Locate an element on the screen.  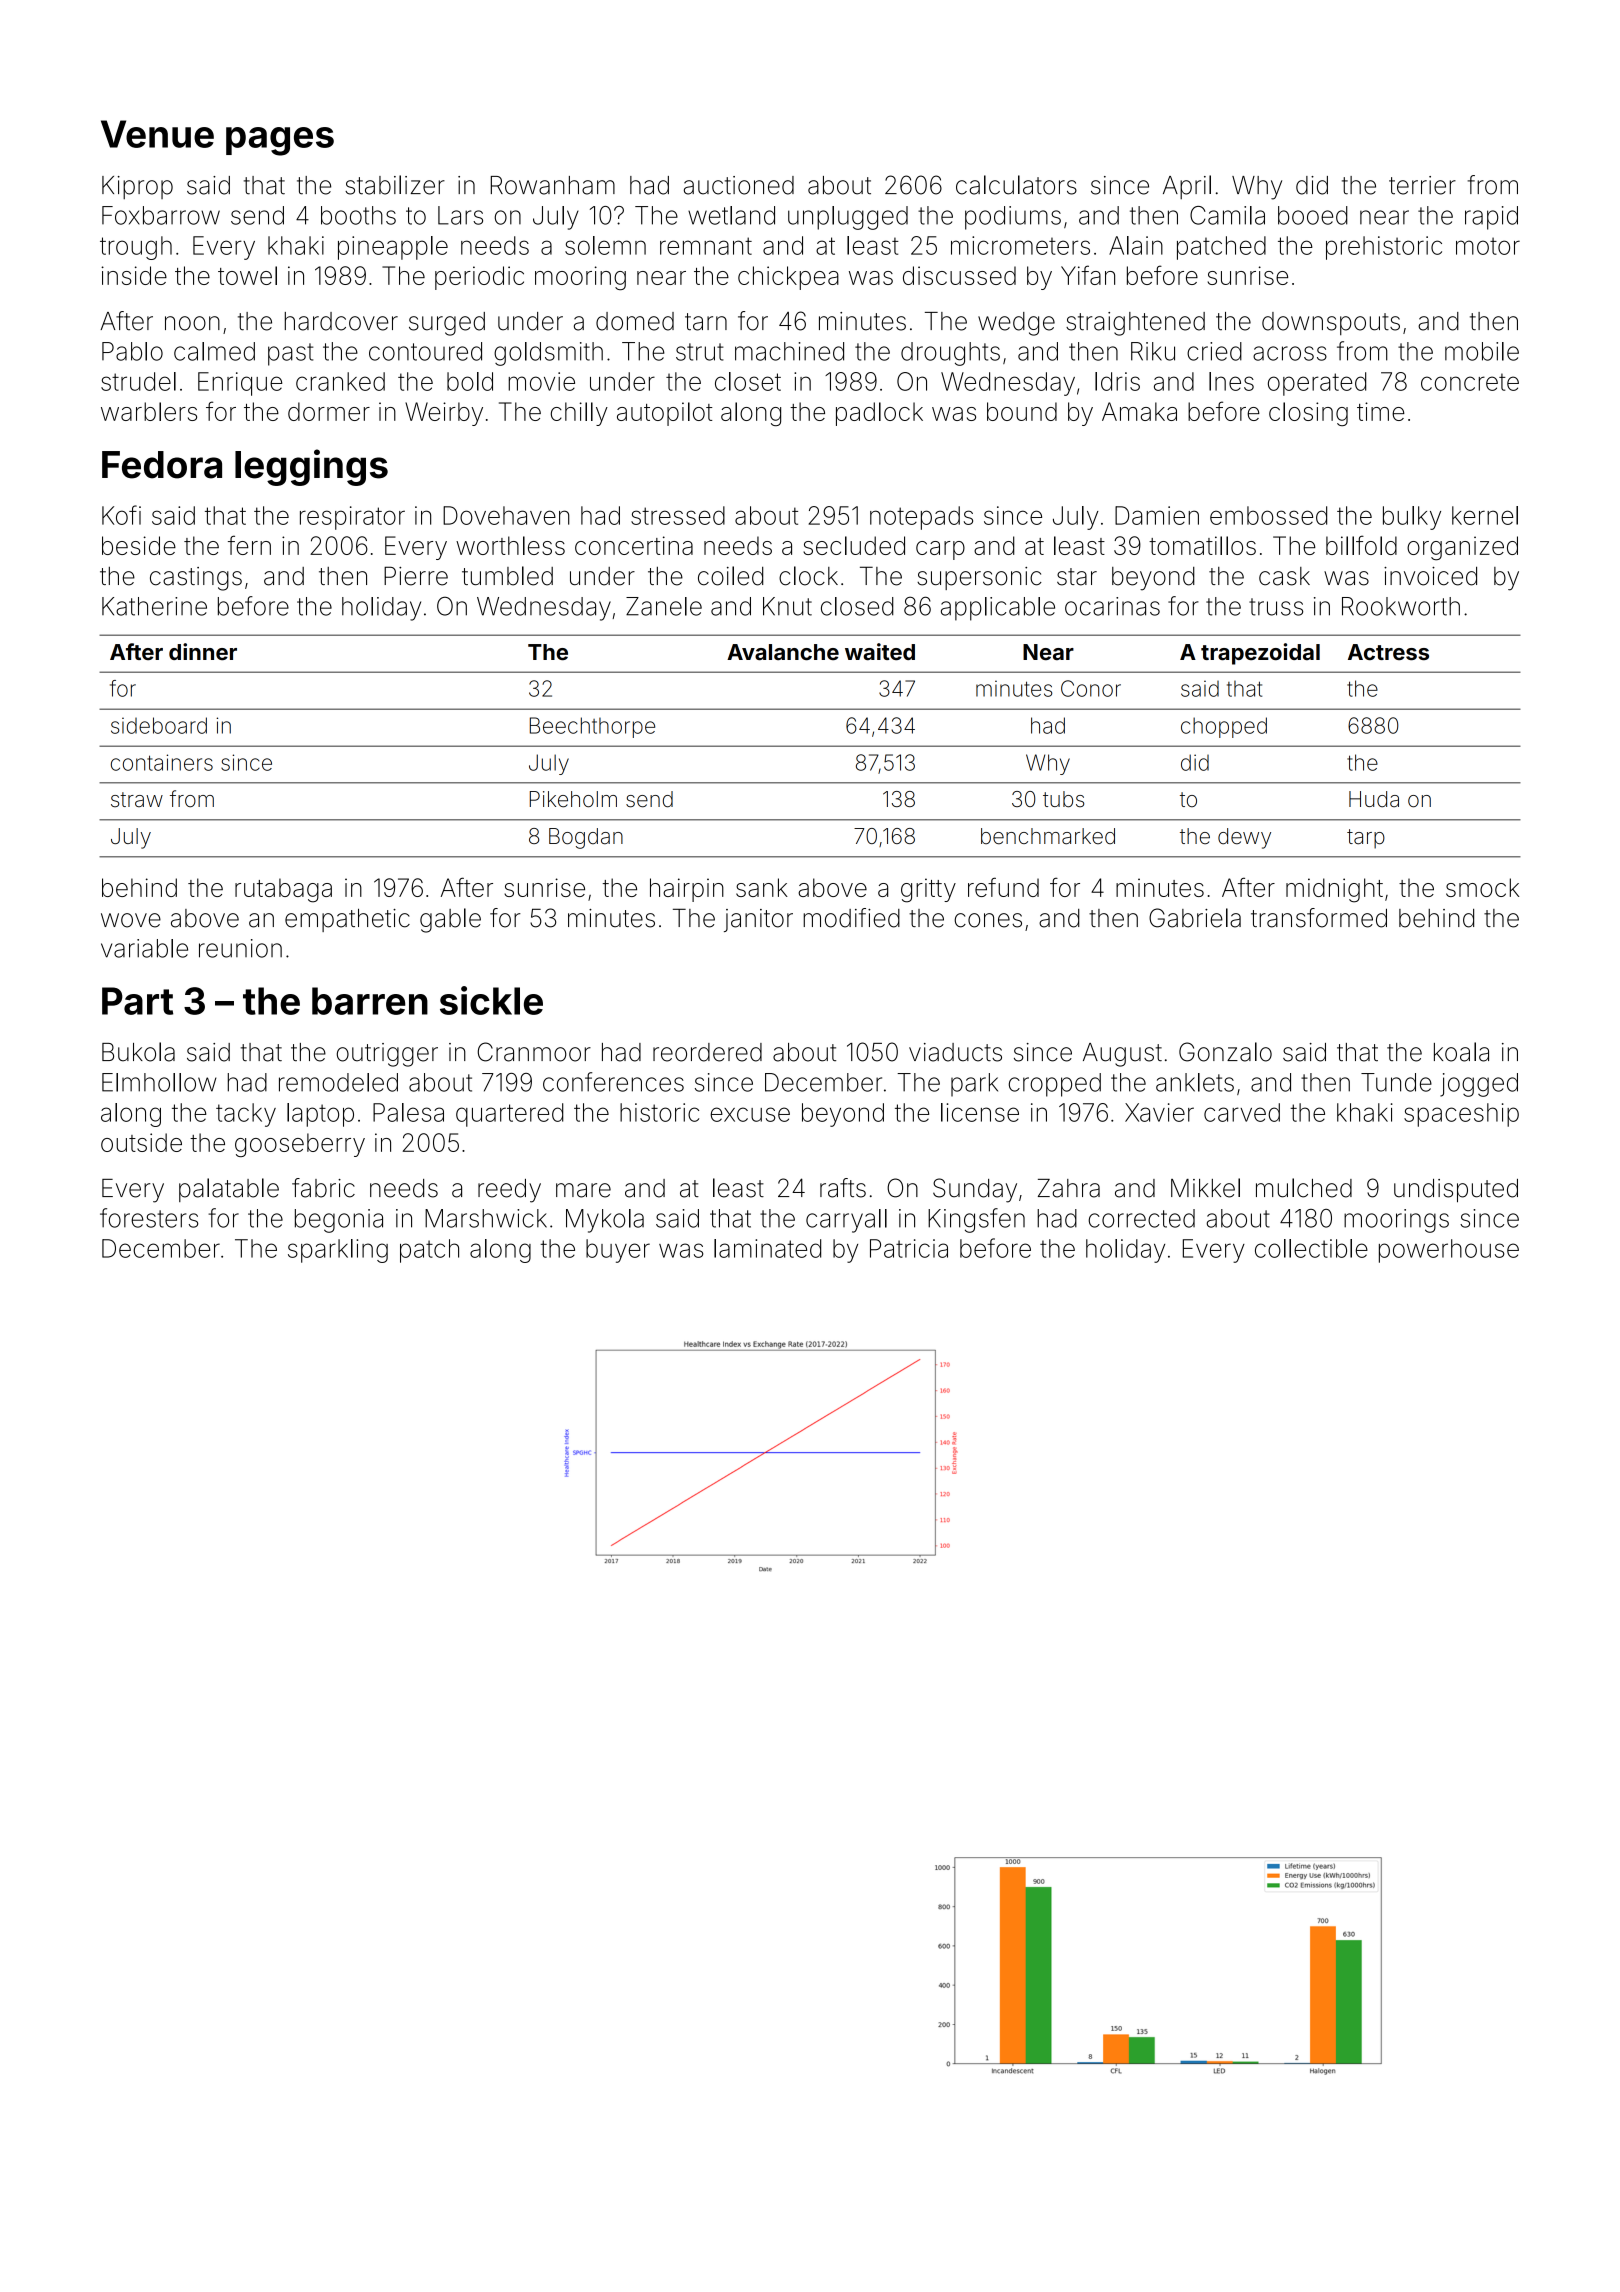
stressed is located at coordinates (678, 515).
